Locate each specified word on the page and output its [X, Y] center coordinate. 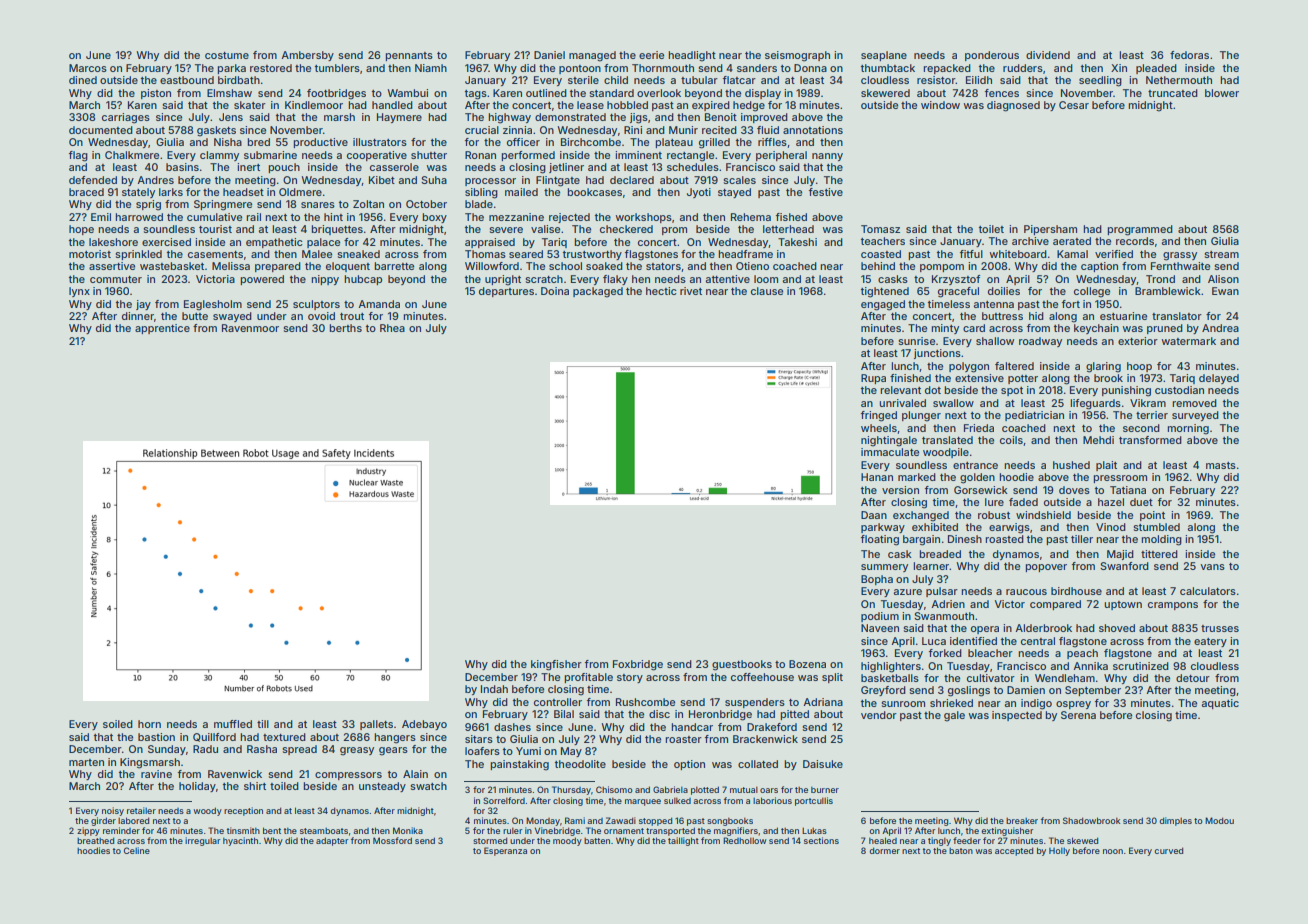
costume [227, 55]
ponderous [992, 56]
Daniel [549, 55]
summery [884, 568]
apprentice [162, 329]
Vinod [1111, 527]
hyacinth [240, 841]
